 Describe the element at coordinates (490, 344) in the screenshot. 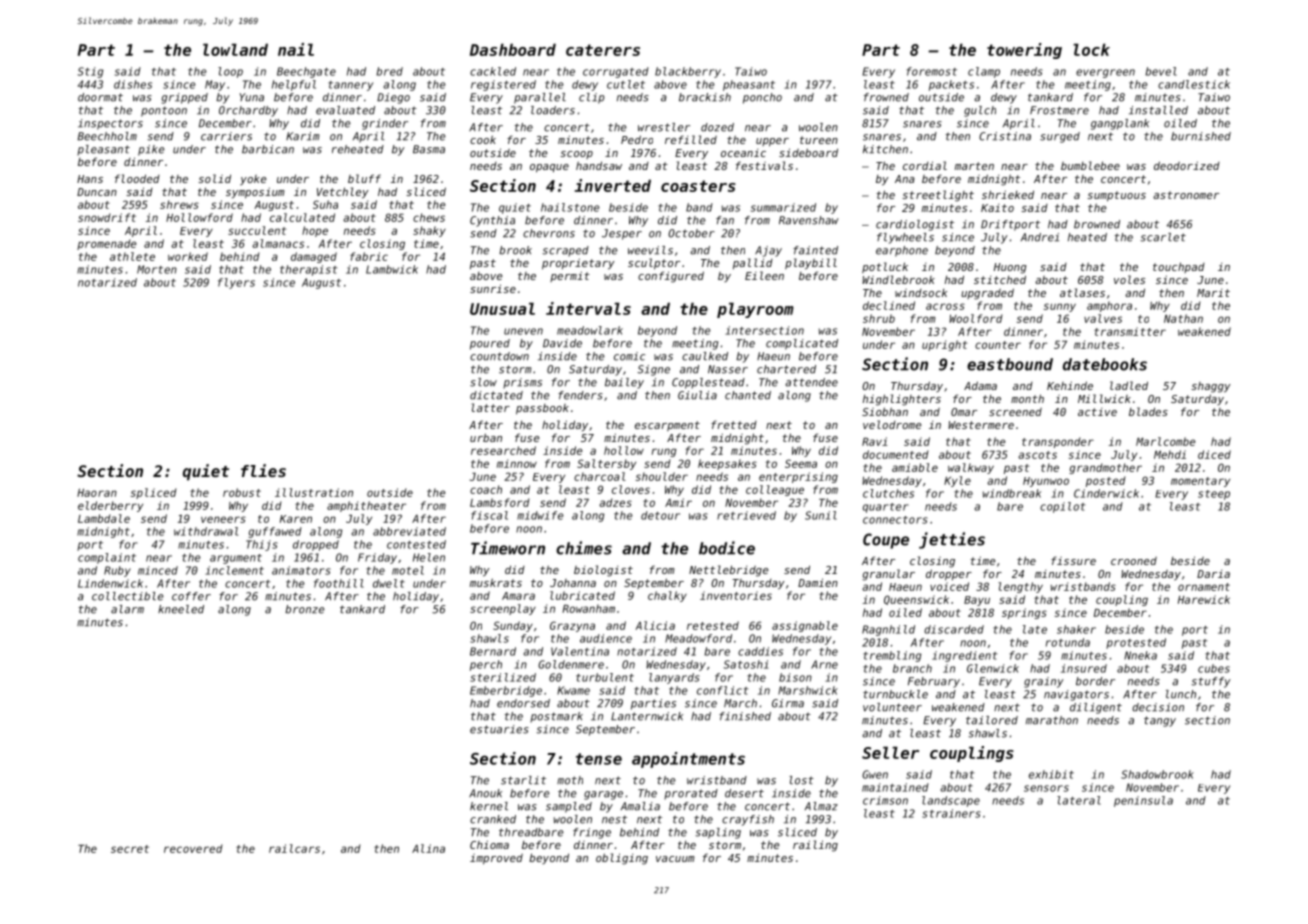

I see `poured` at that location.
